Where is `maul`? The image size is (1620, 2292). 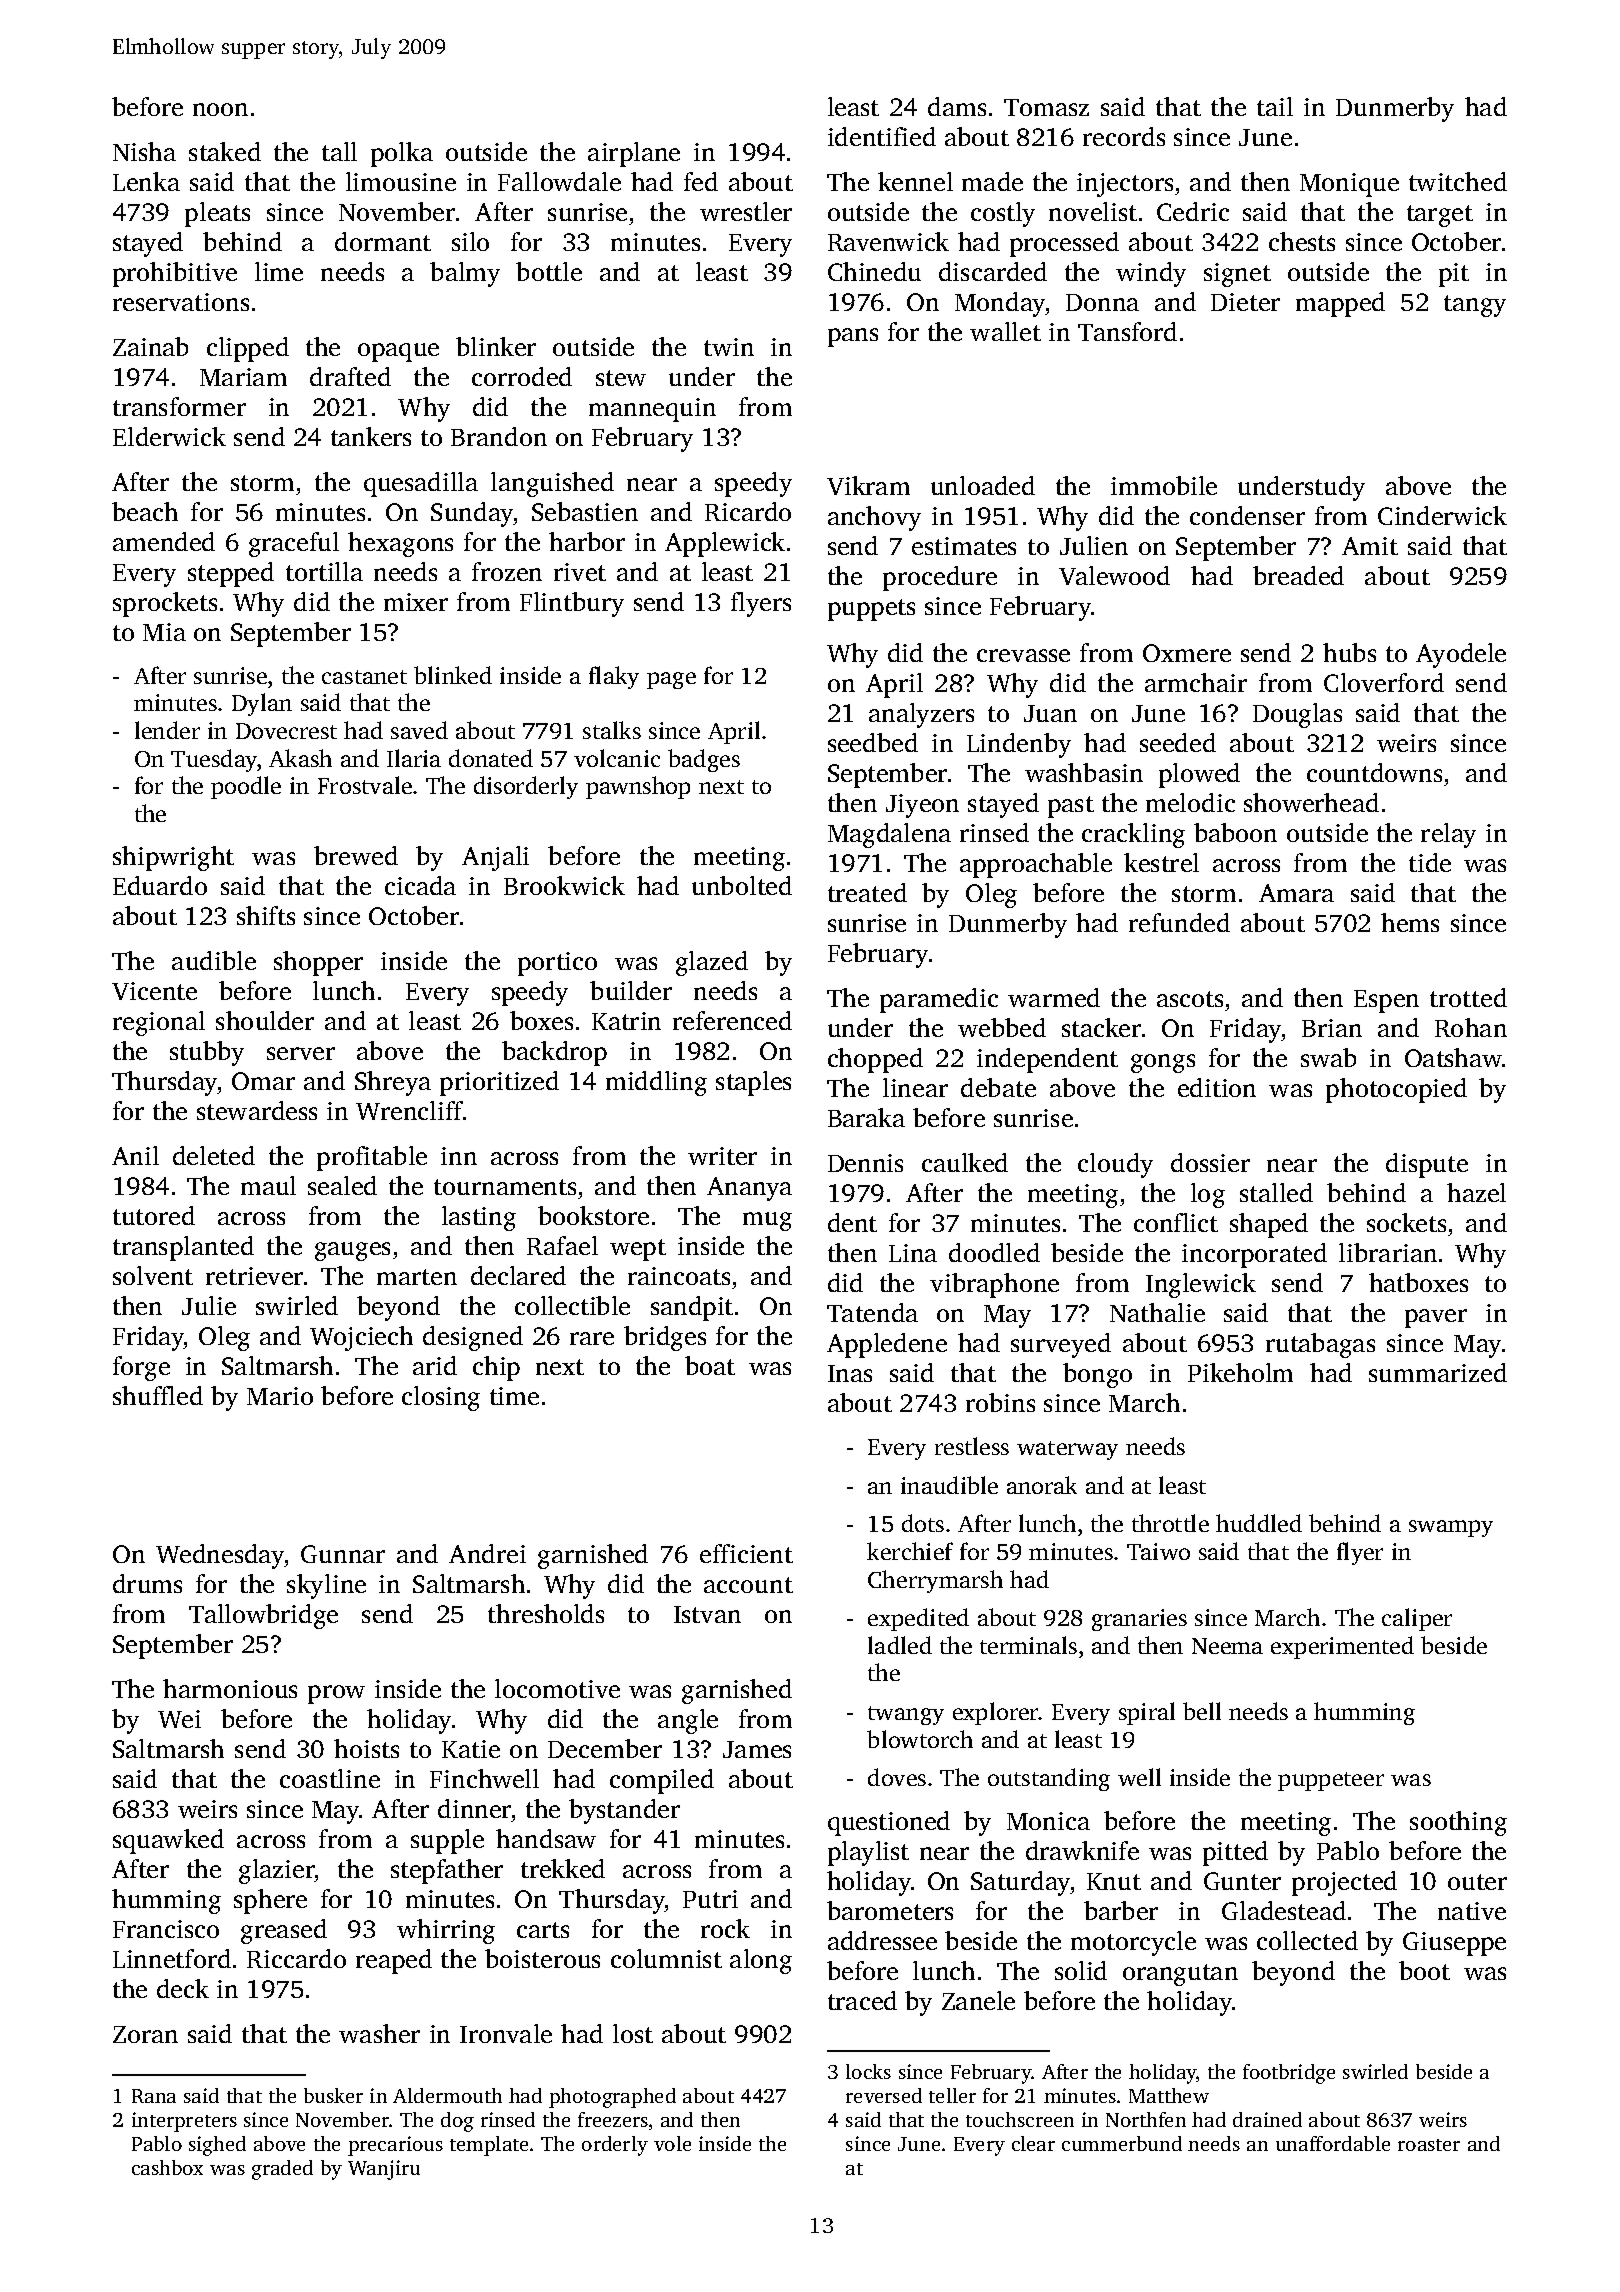
maul is located at coordinates (268, 1185).
